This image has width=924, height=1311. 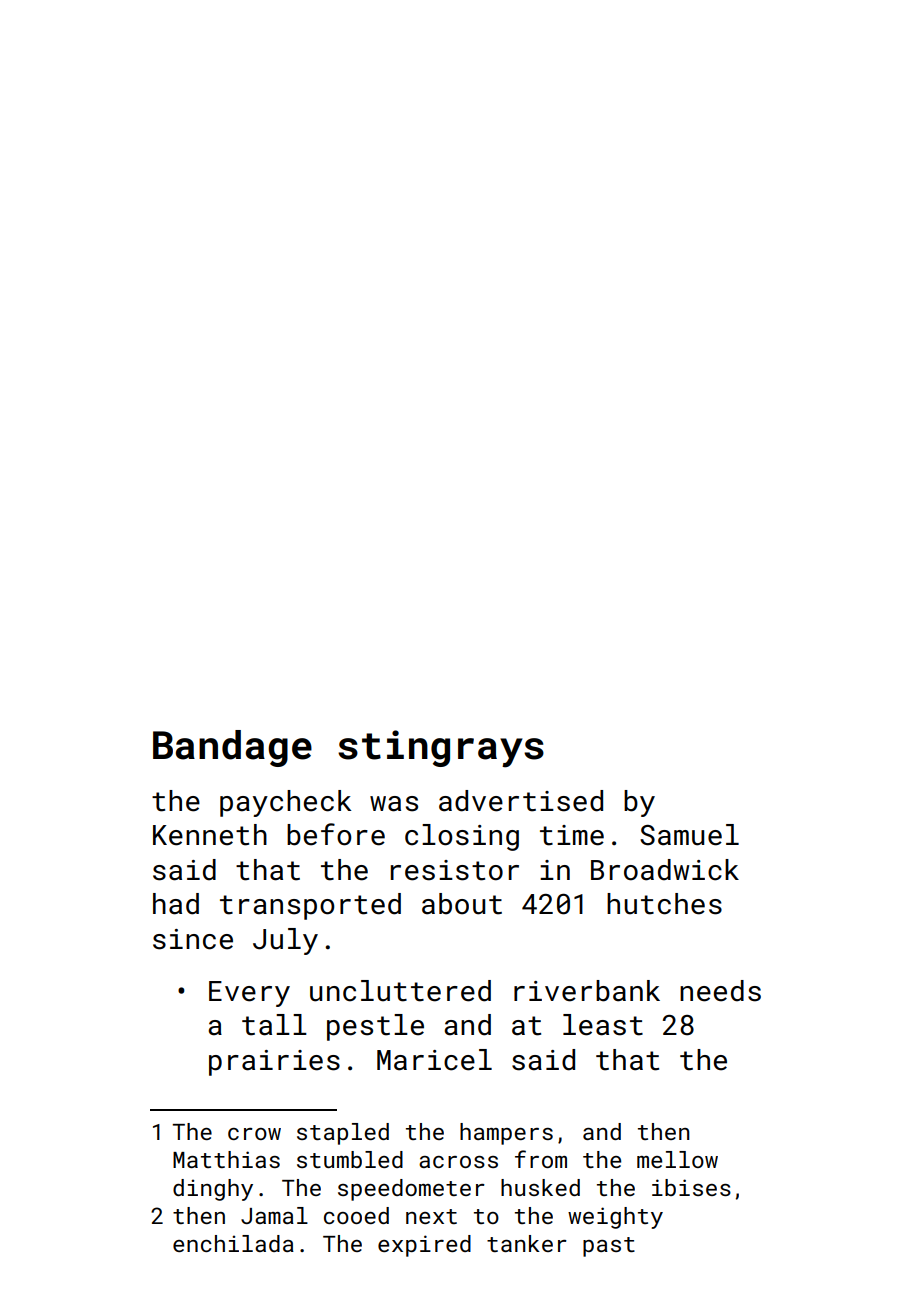 I want to click on about, so click(x=462, y=904).
